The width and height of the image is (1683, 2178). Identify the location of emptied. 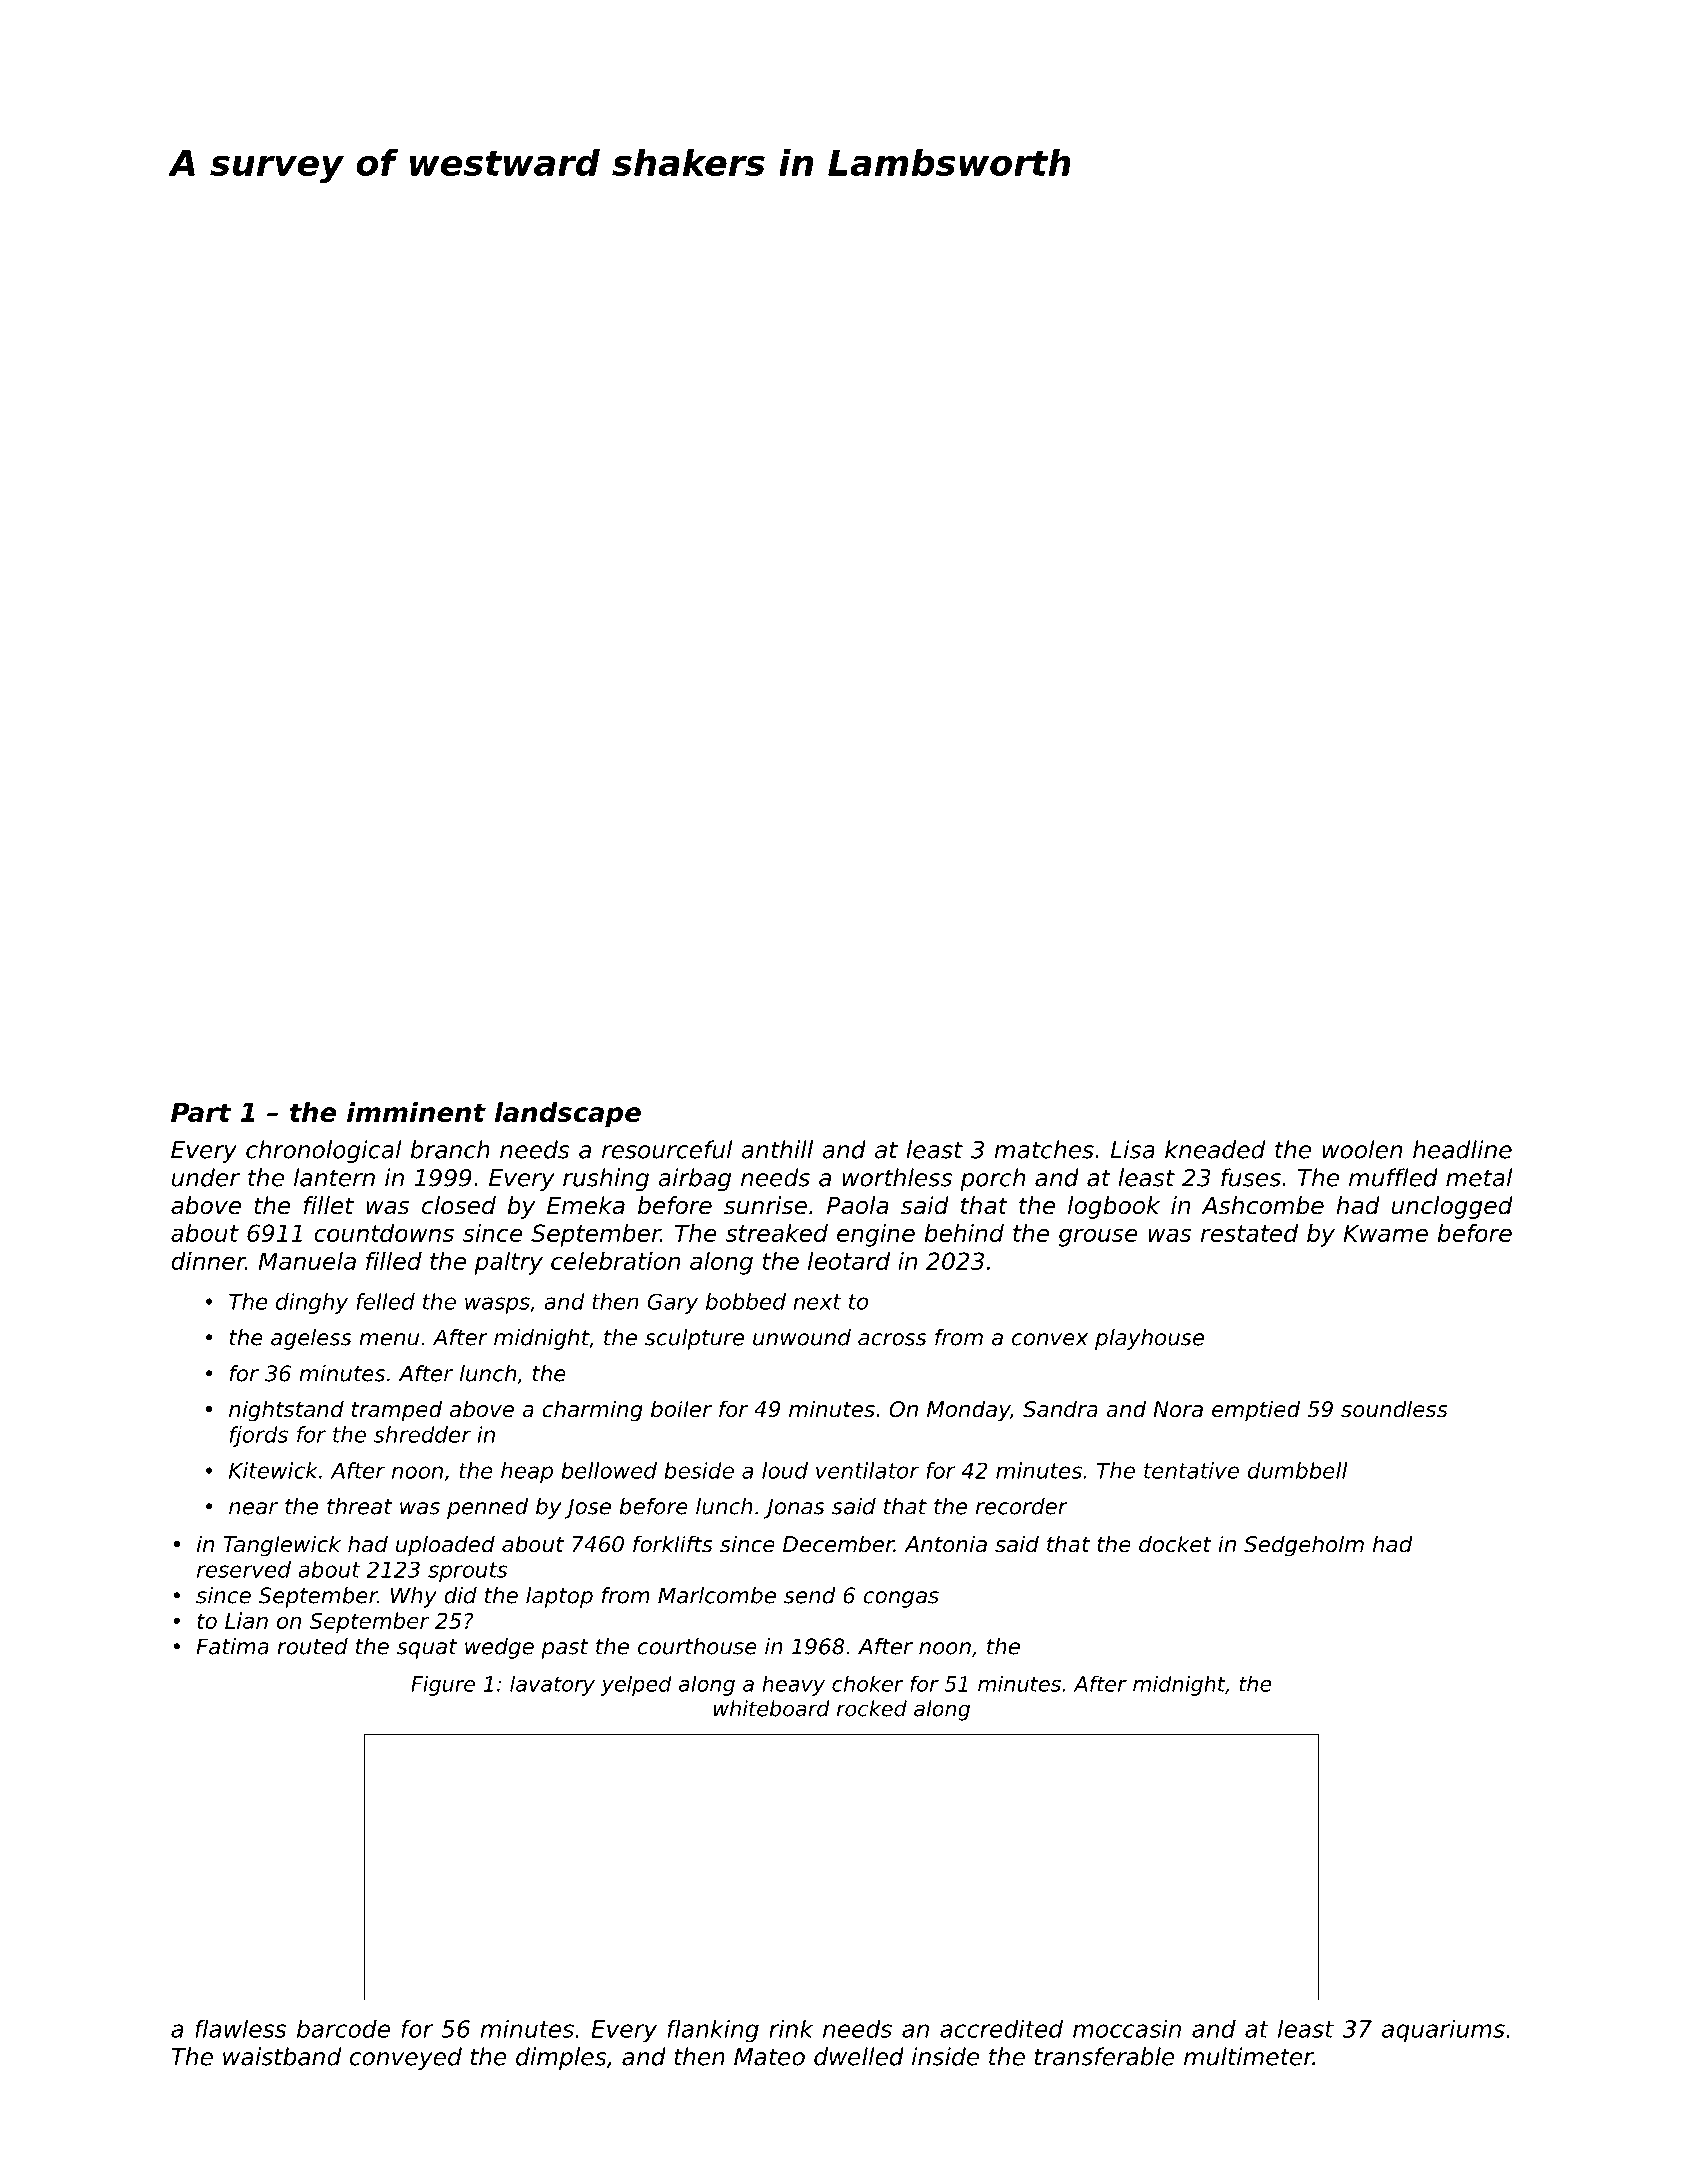
(1256, 1411).
